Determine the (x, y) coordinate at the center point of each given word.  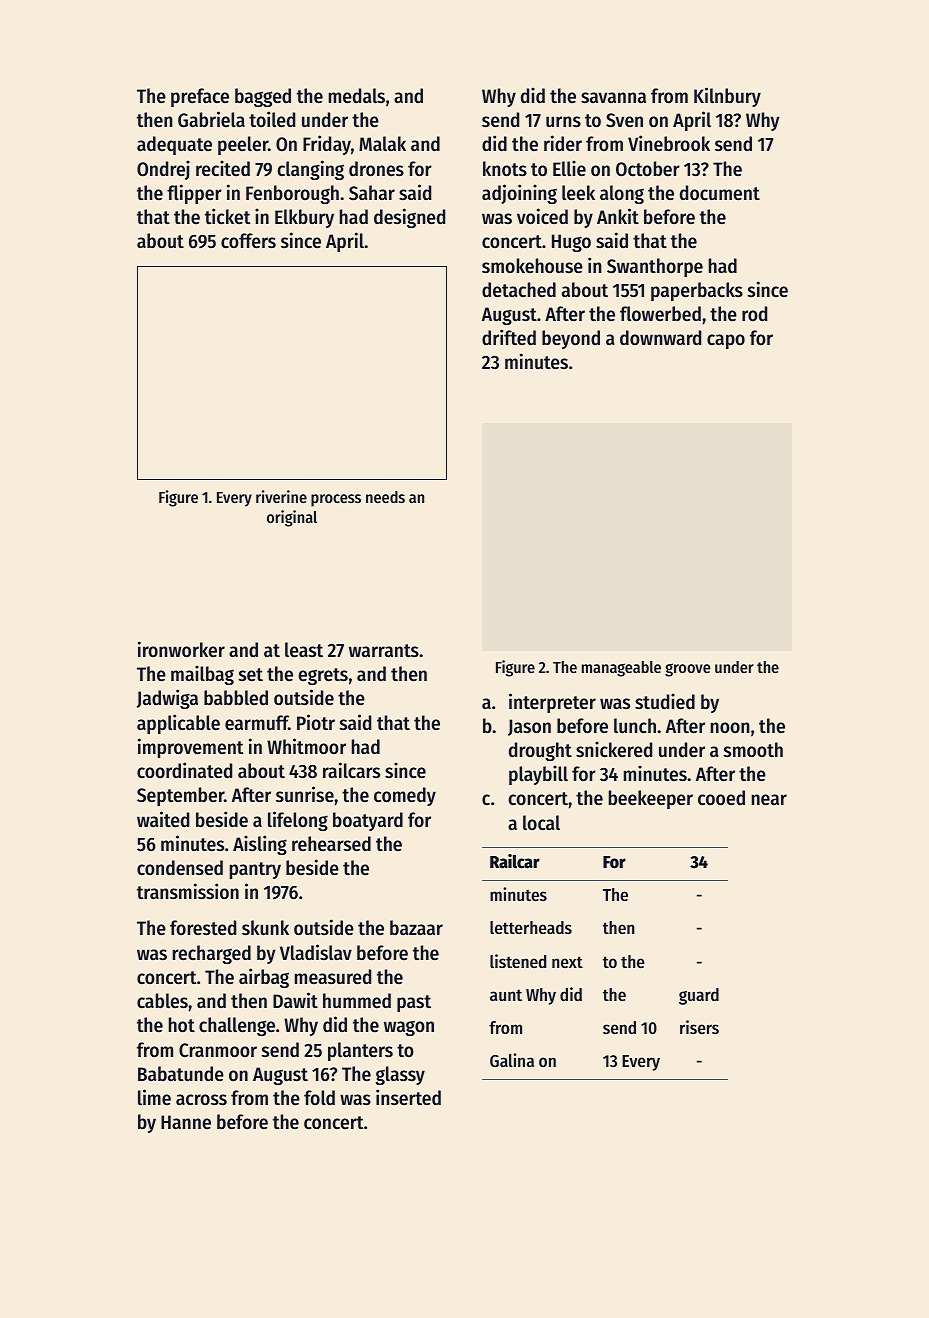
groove (687, 670)
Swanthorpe (655, 267)
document (720, 193)
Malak (382, 144)
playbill (538, 775)
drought (540, 751)
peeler (243, 145)
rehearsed (331, 844)
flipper (194, 194)
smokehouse (532, 266)
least (304, 650)
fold (319, 1098)
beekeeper (651, 799)
